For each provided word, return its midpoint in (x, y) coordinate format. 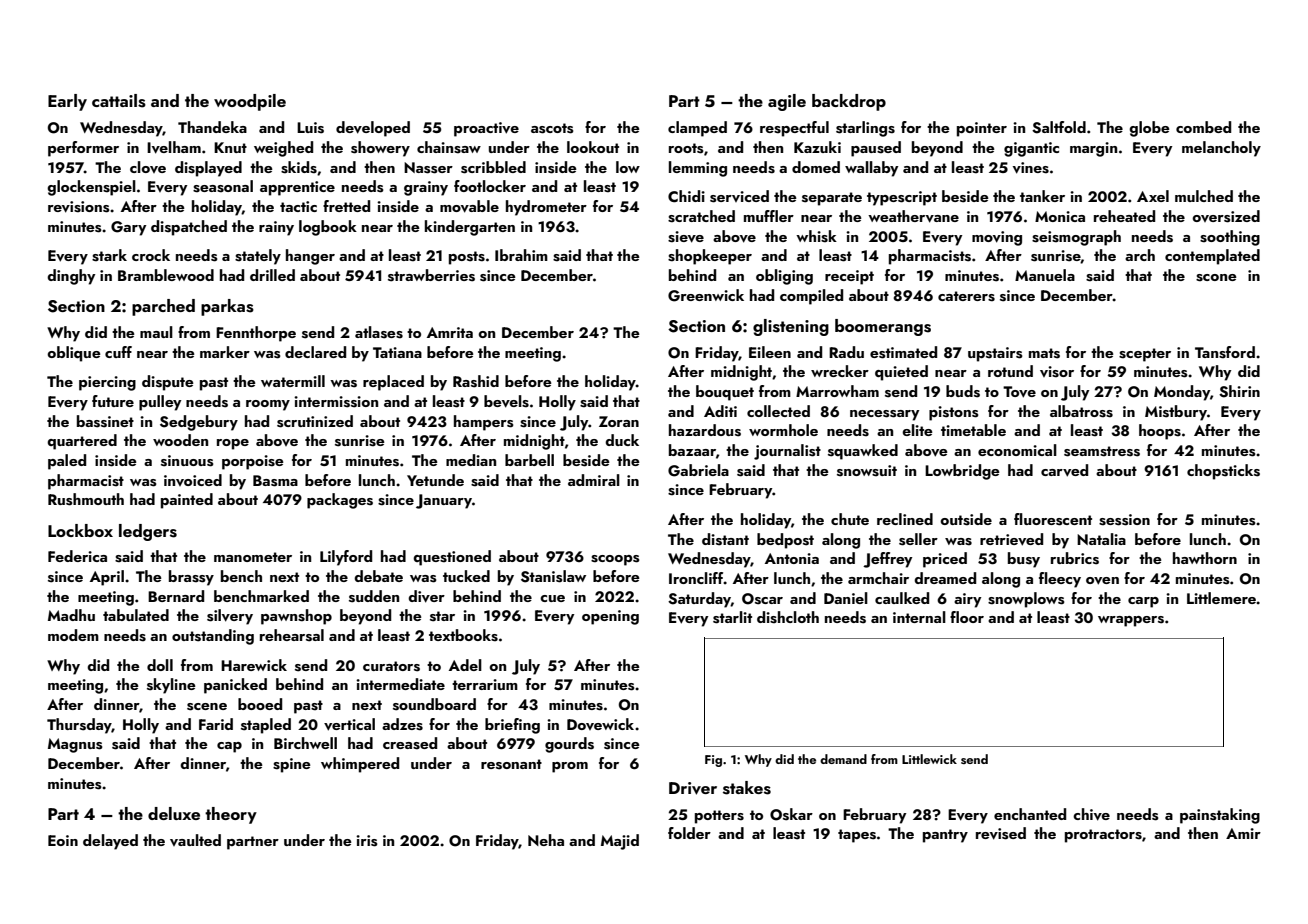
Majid (620, 842)
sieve (686, 237)
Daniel (846, 598)
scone (1216, 278)
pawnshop (296, 617)
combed (1203, 127)
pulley (160, 403)
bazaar (692, 450)
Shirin (1239, 391)
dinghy (71, 277)
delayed (110, 842)
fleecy (1060, 580)
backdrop (849, 102)
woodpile (250, 102)
